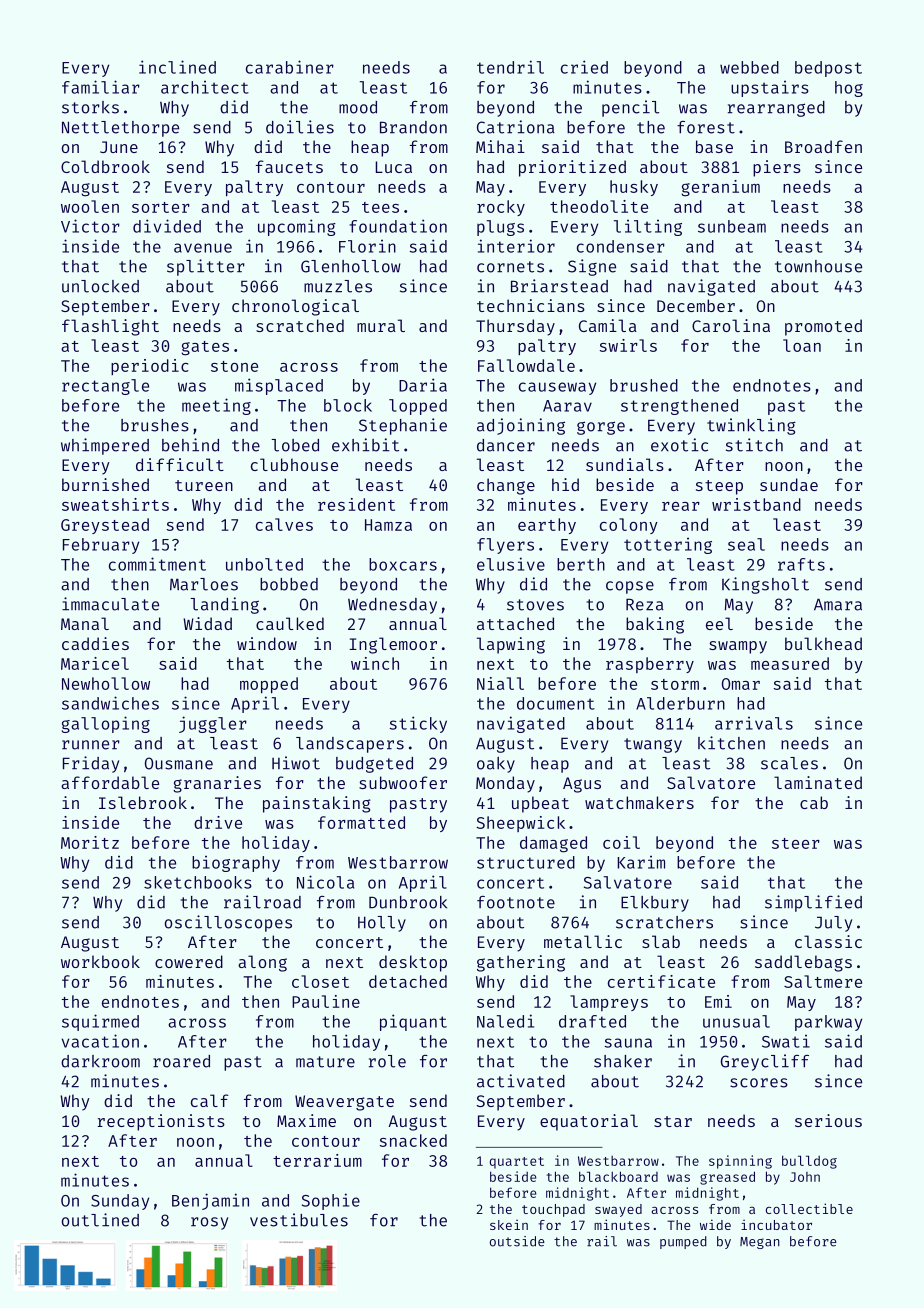 The image size is (924, 1308). I want to click on brushed, so click(644, 385).
